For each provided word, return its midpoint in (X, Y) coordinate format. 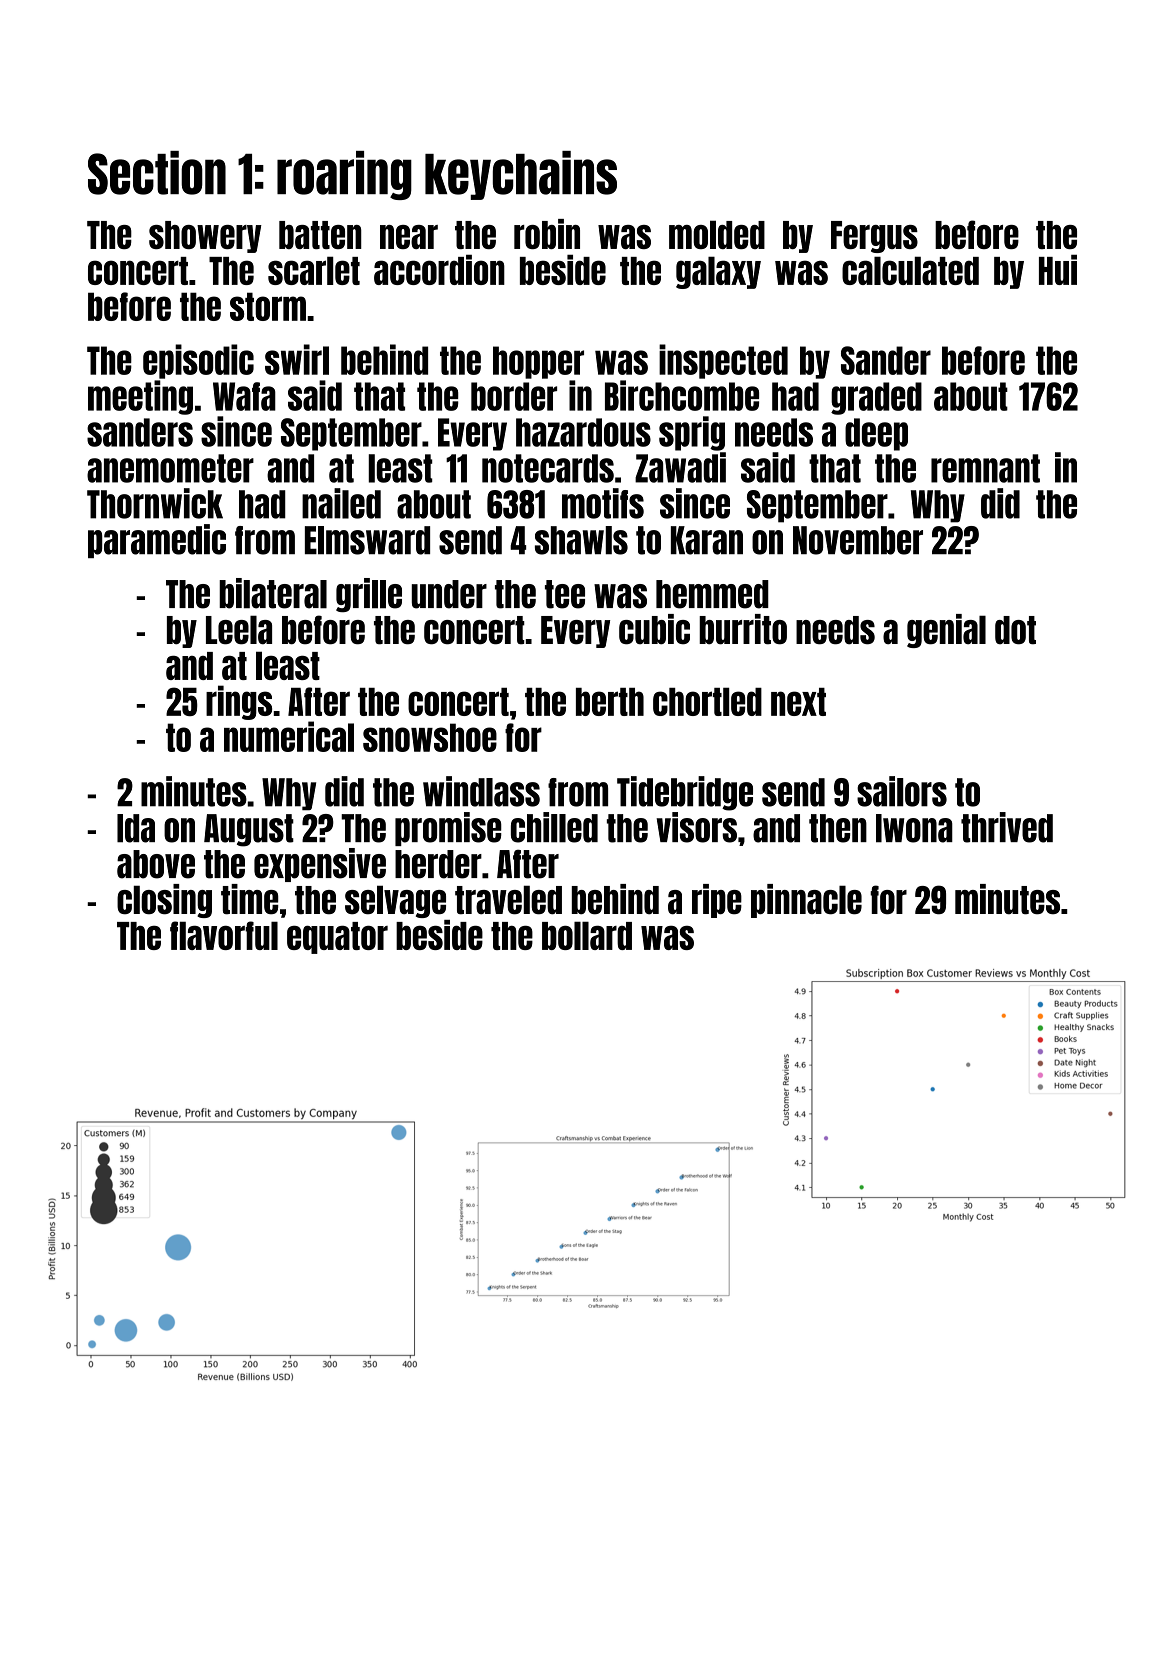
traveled (508, 900)
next (798, 702)
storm (268, 306)
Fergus (874, 237)
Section (157, 173)
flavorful (224, 935)
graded (876, 398)
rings (239, 702)
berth (610, 702)
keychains (521, 175)
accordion (439, 270)
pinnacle (806, 901)
